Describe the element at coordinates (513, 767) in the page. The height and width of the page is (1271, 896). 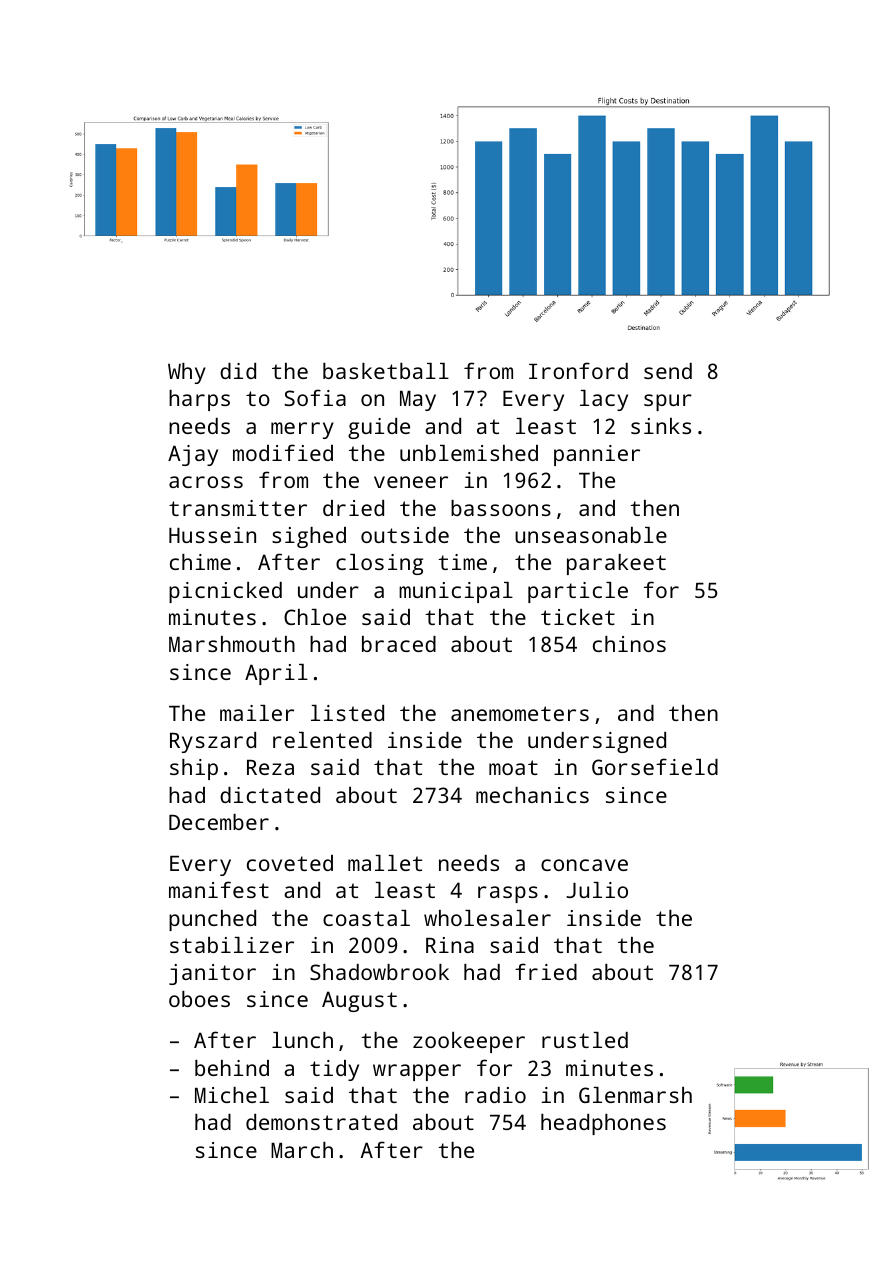
I see `moat` at that location.
